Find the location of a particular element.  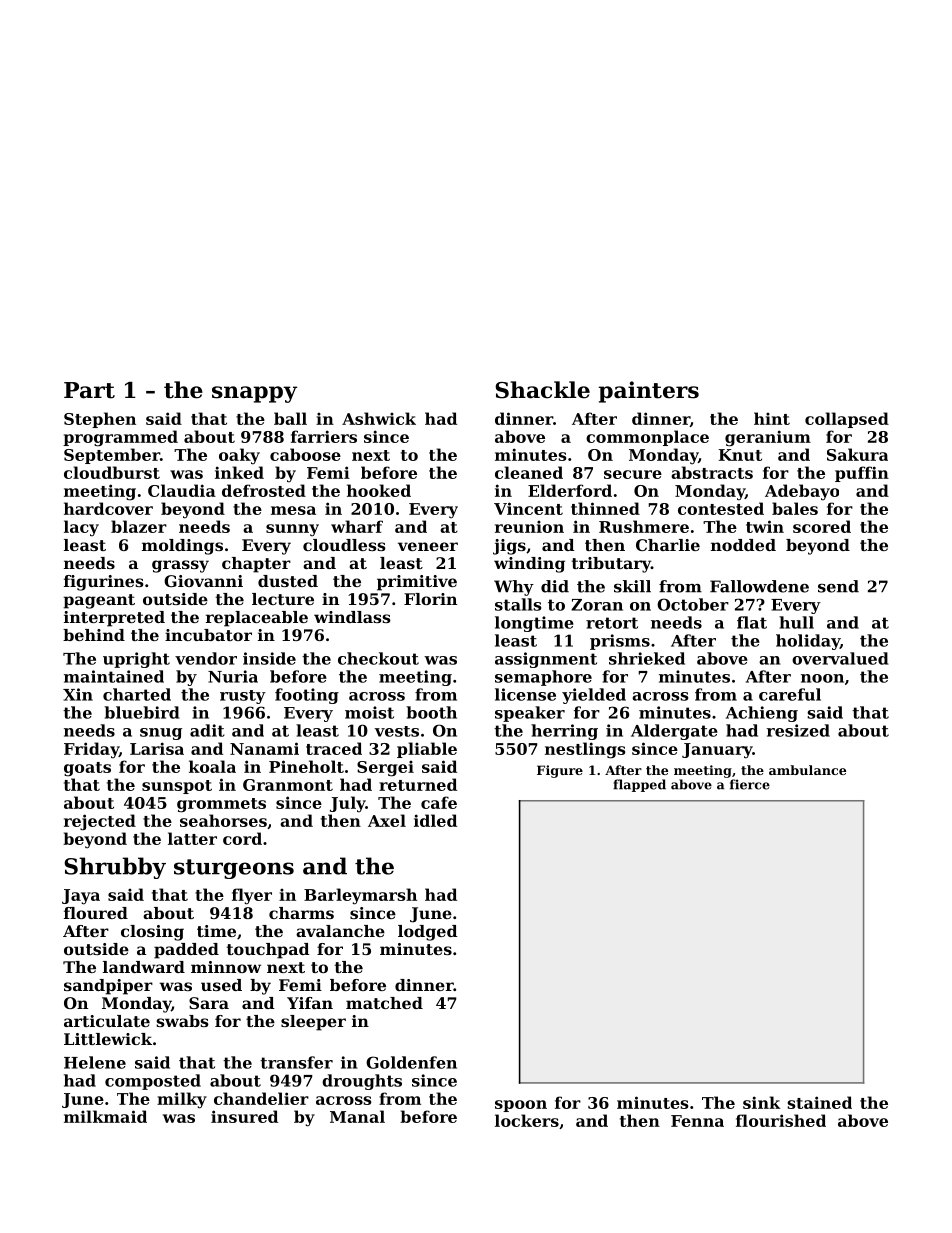

collapsed is located at coordinates (847, 420).
